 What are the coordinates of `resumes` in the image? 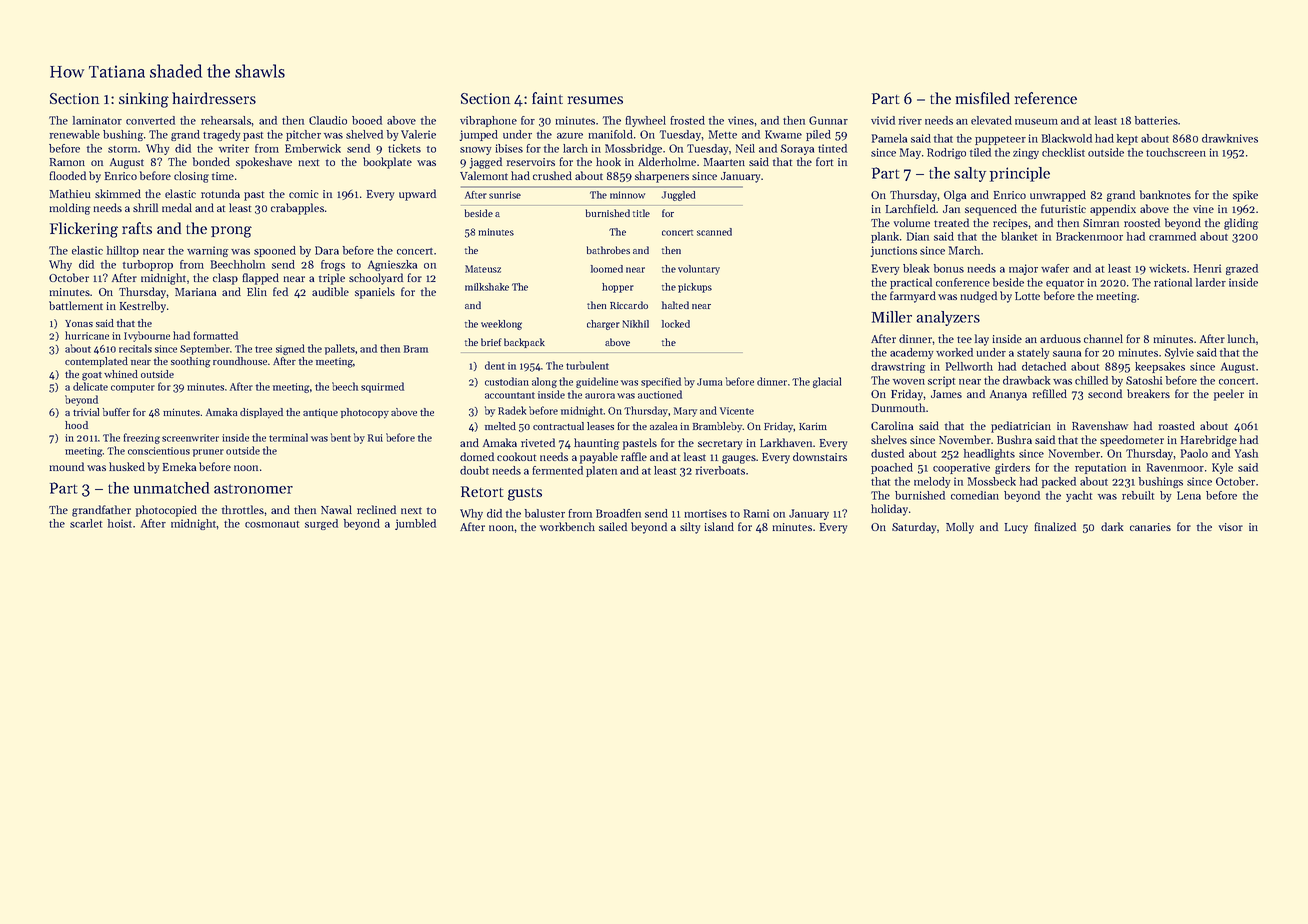 It's located at (595, 100).
